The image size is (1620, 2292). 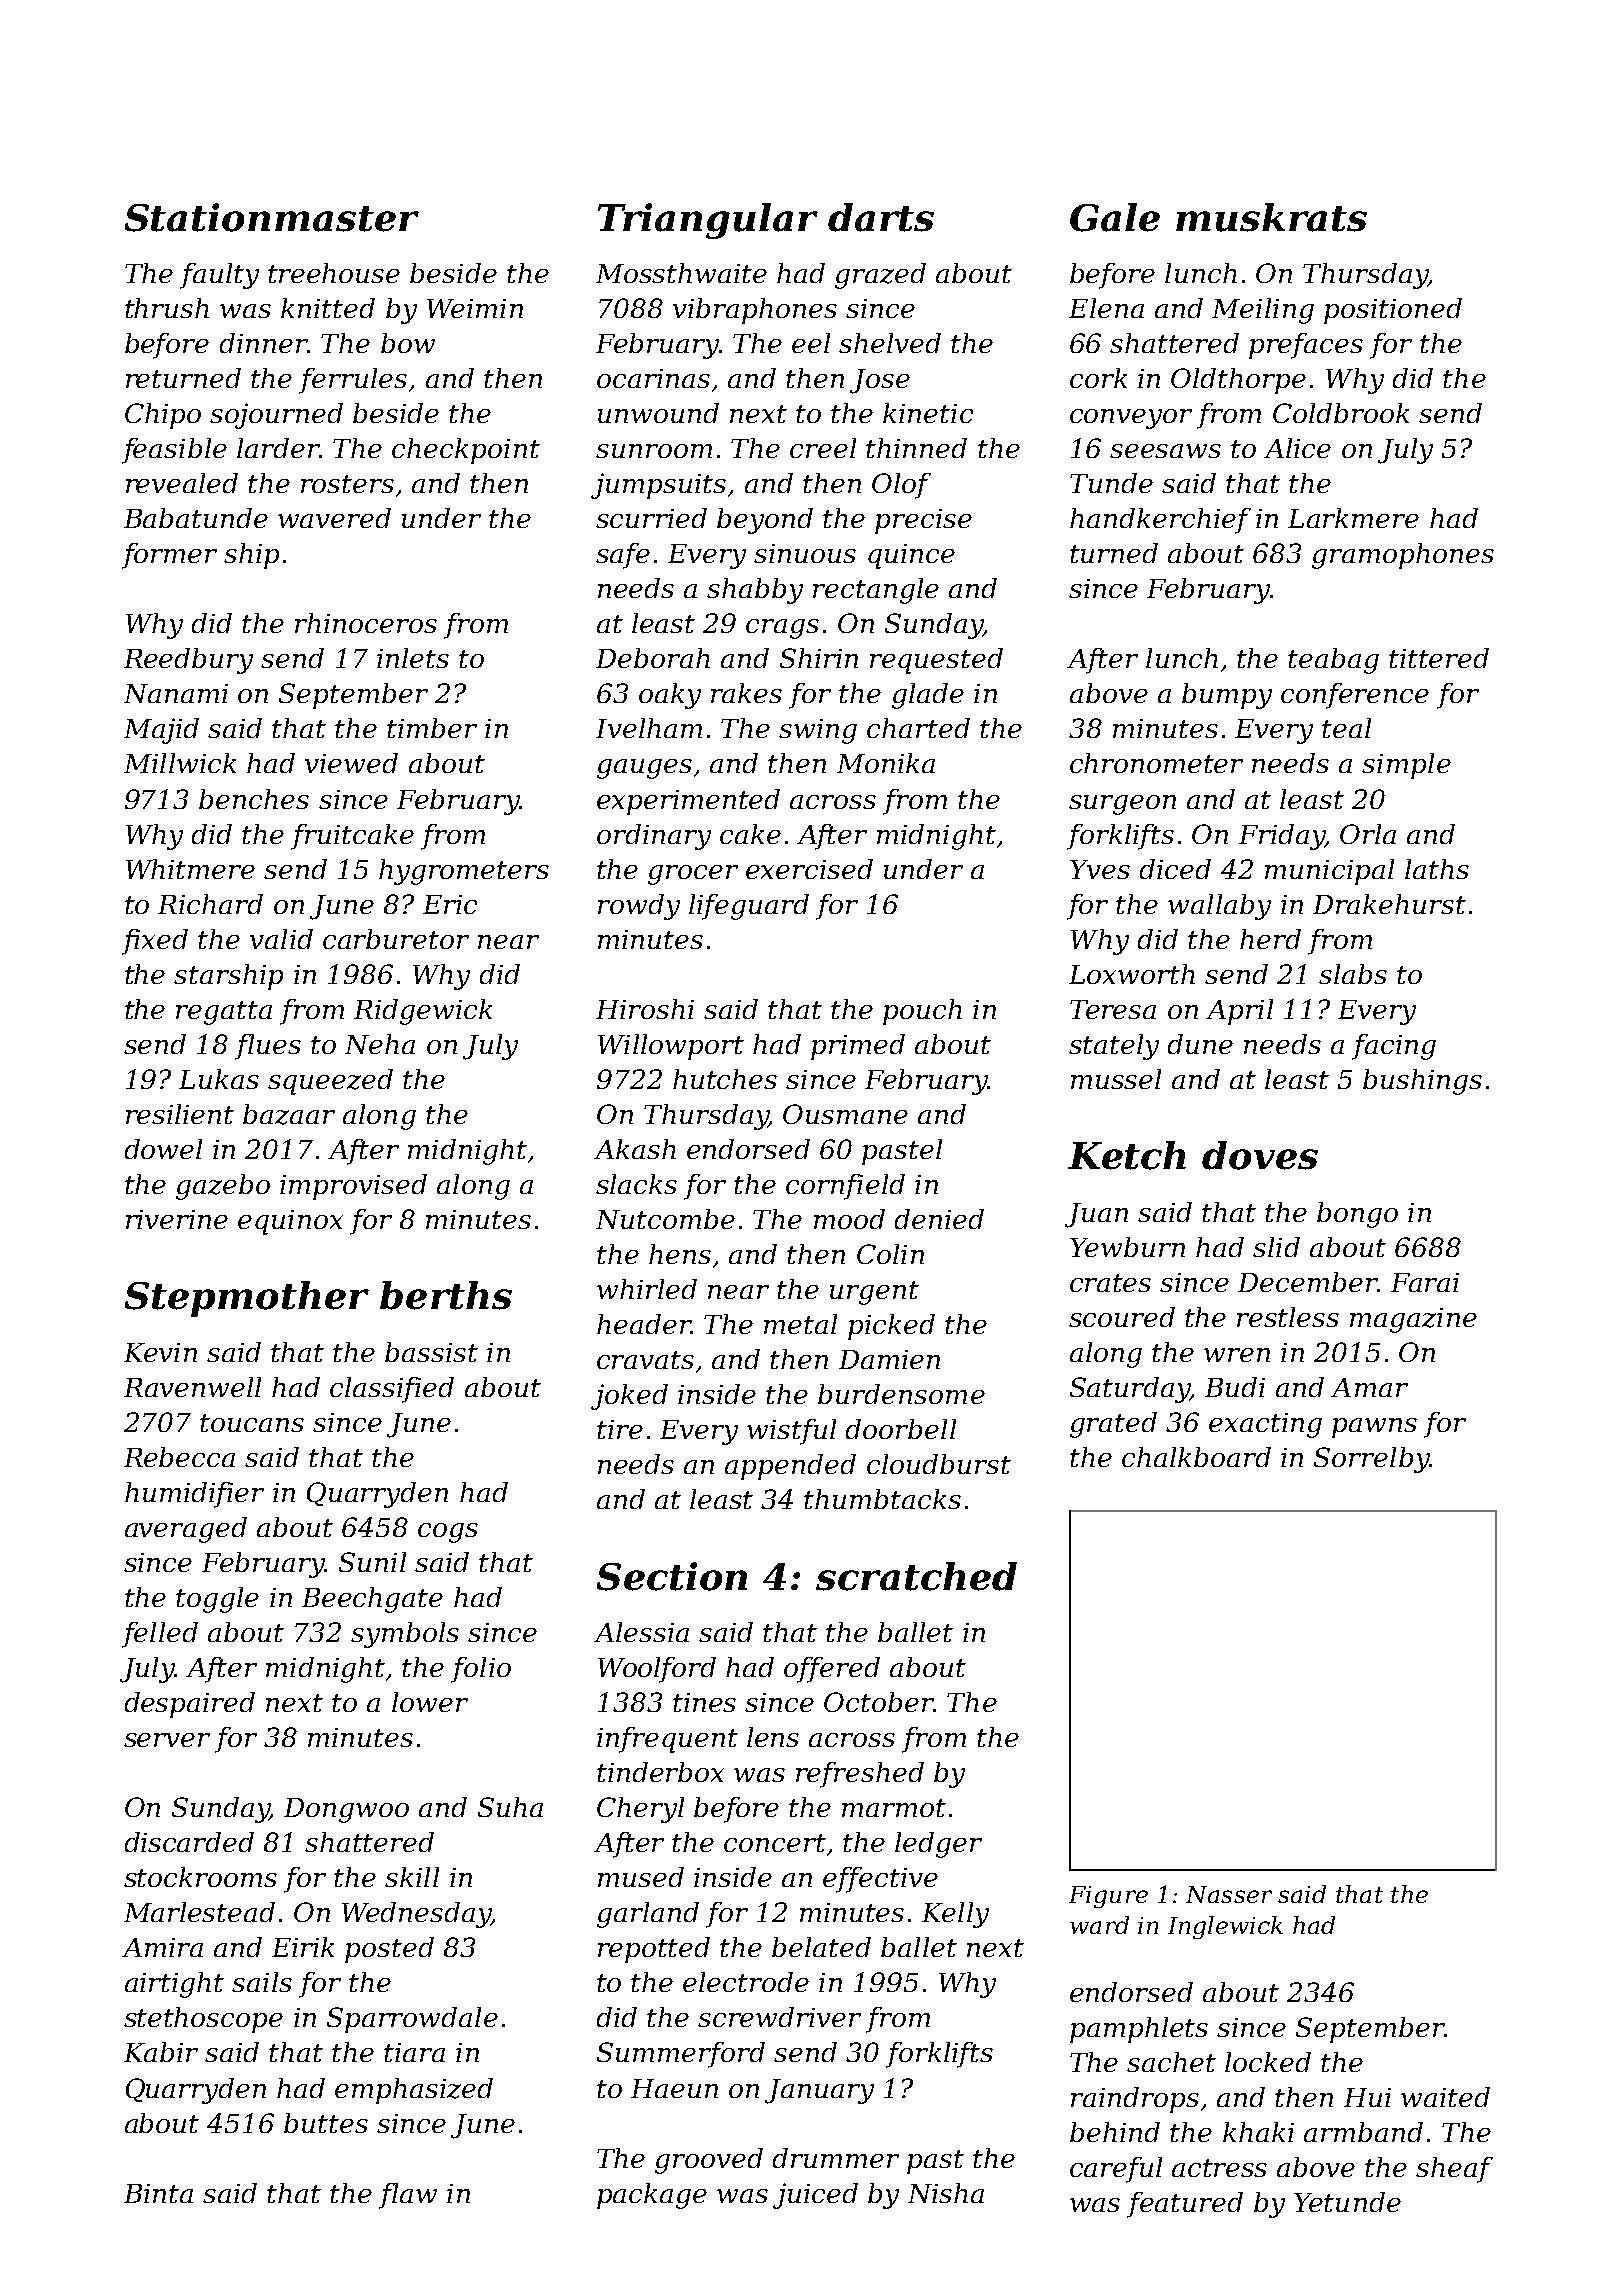 What do you see at coordinates (832, 1670) in the screenshot?
I see `offered` at bounding box center [832, 1670].
